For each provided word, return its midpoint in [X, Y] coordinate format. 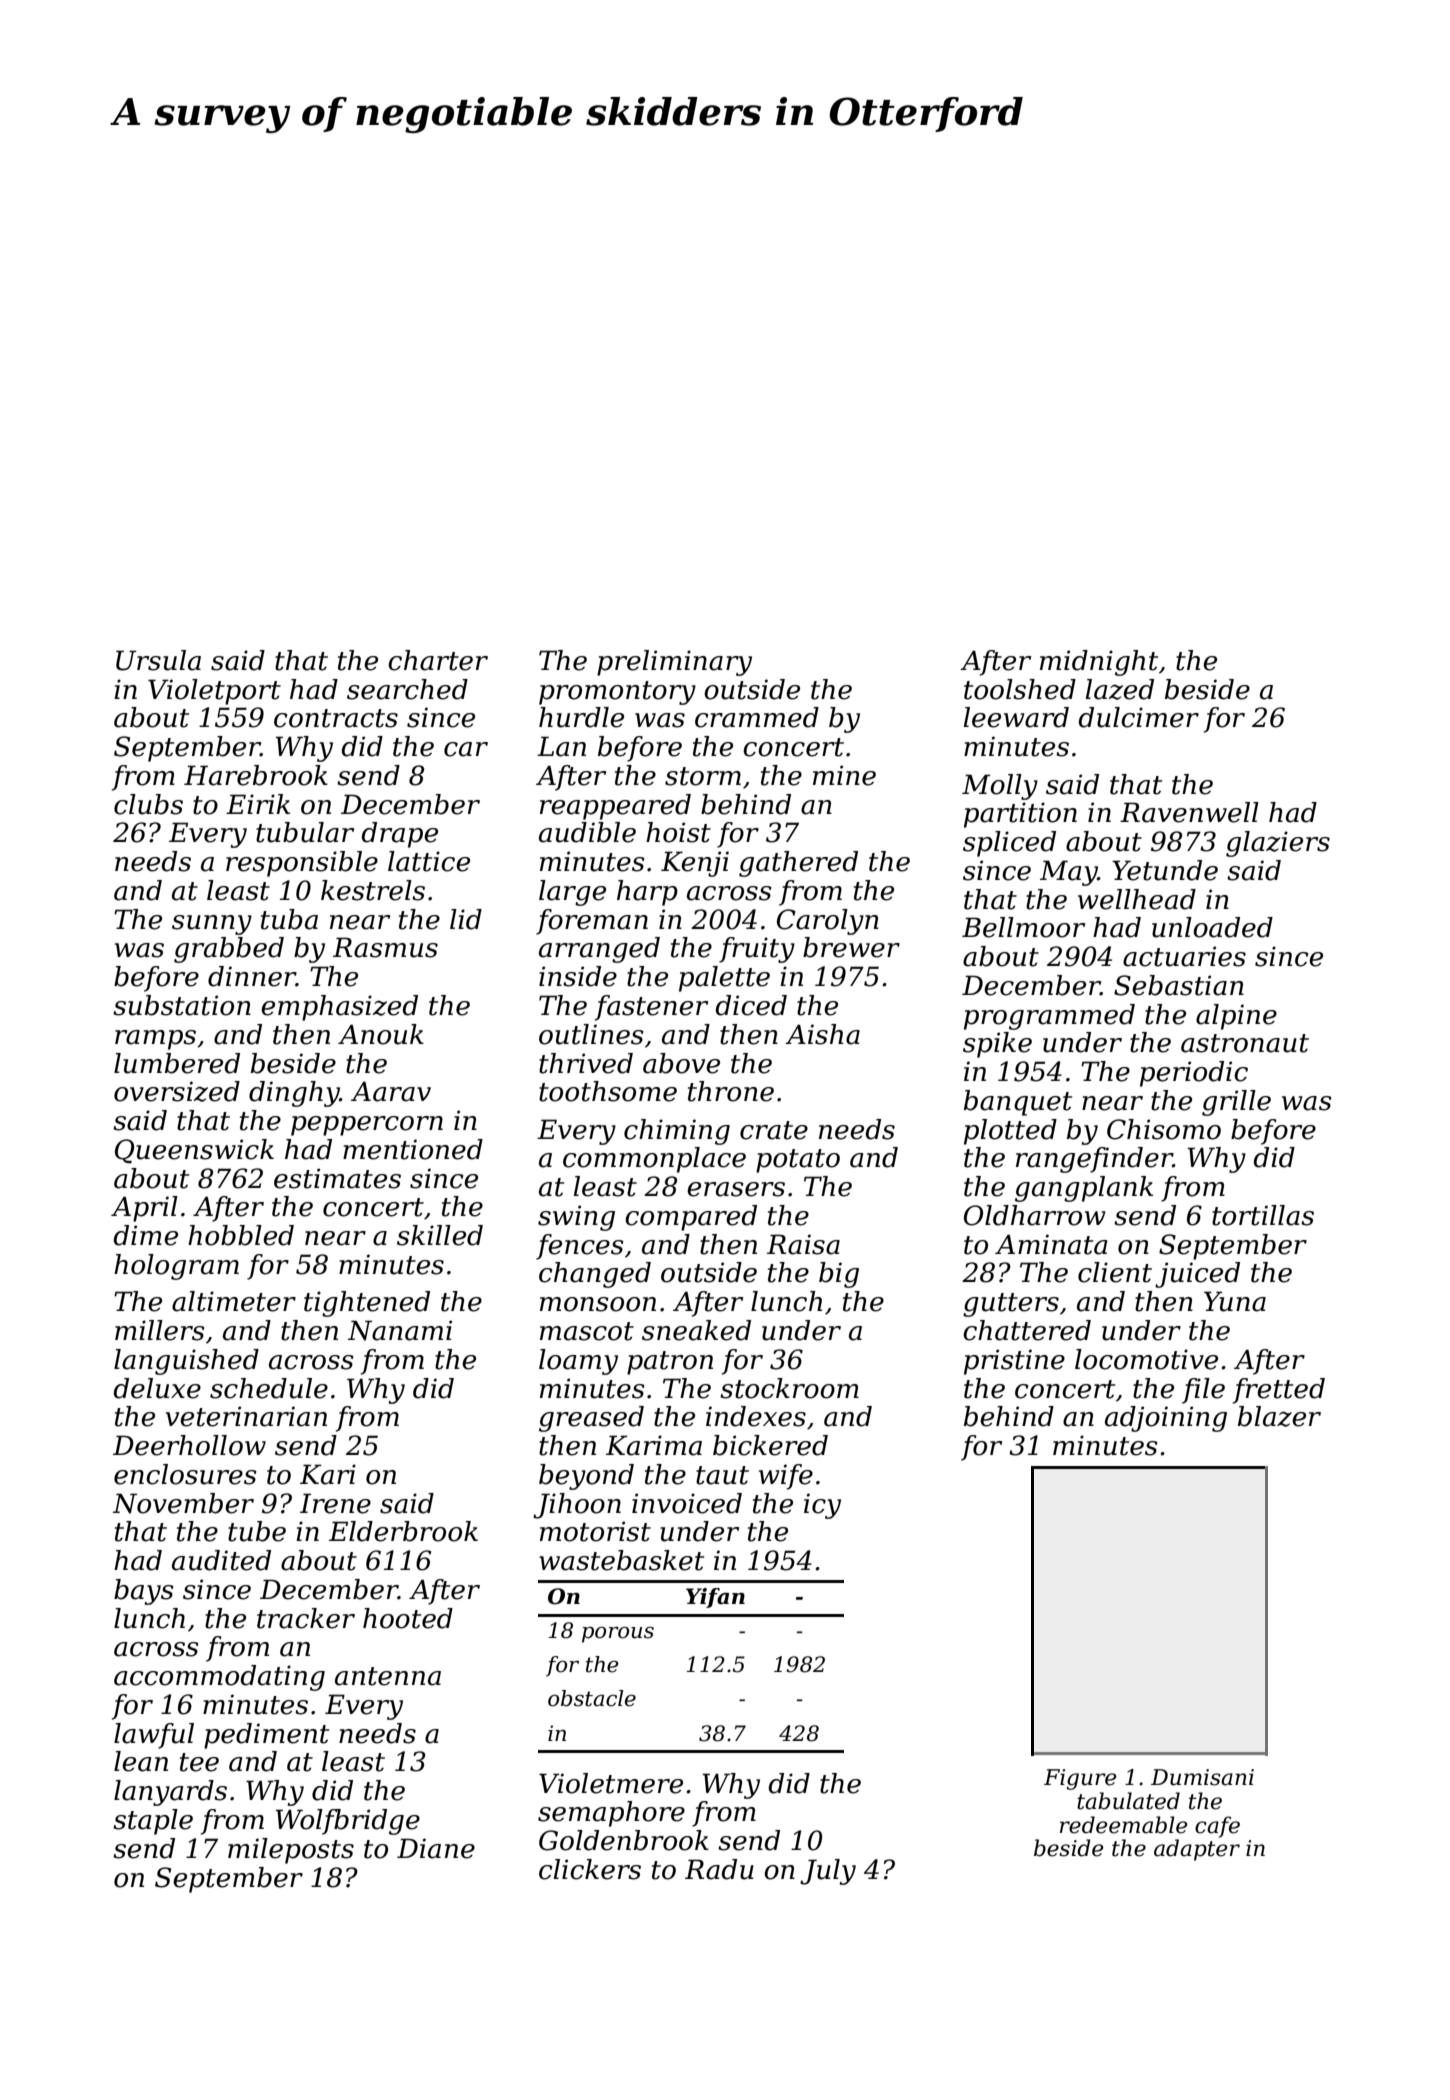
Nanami [400, 1330]
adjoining [1166, 1419]
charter [438, 660]
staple [153, 1822]
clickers [590, 1869]
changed [595, 1275]
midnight [1099, 663]
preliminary [674, 663]
